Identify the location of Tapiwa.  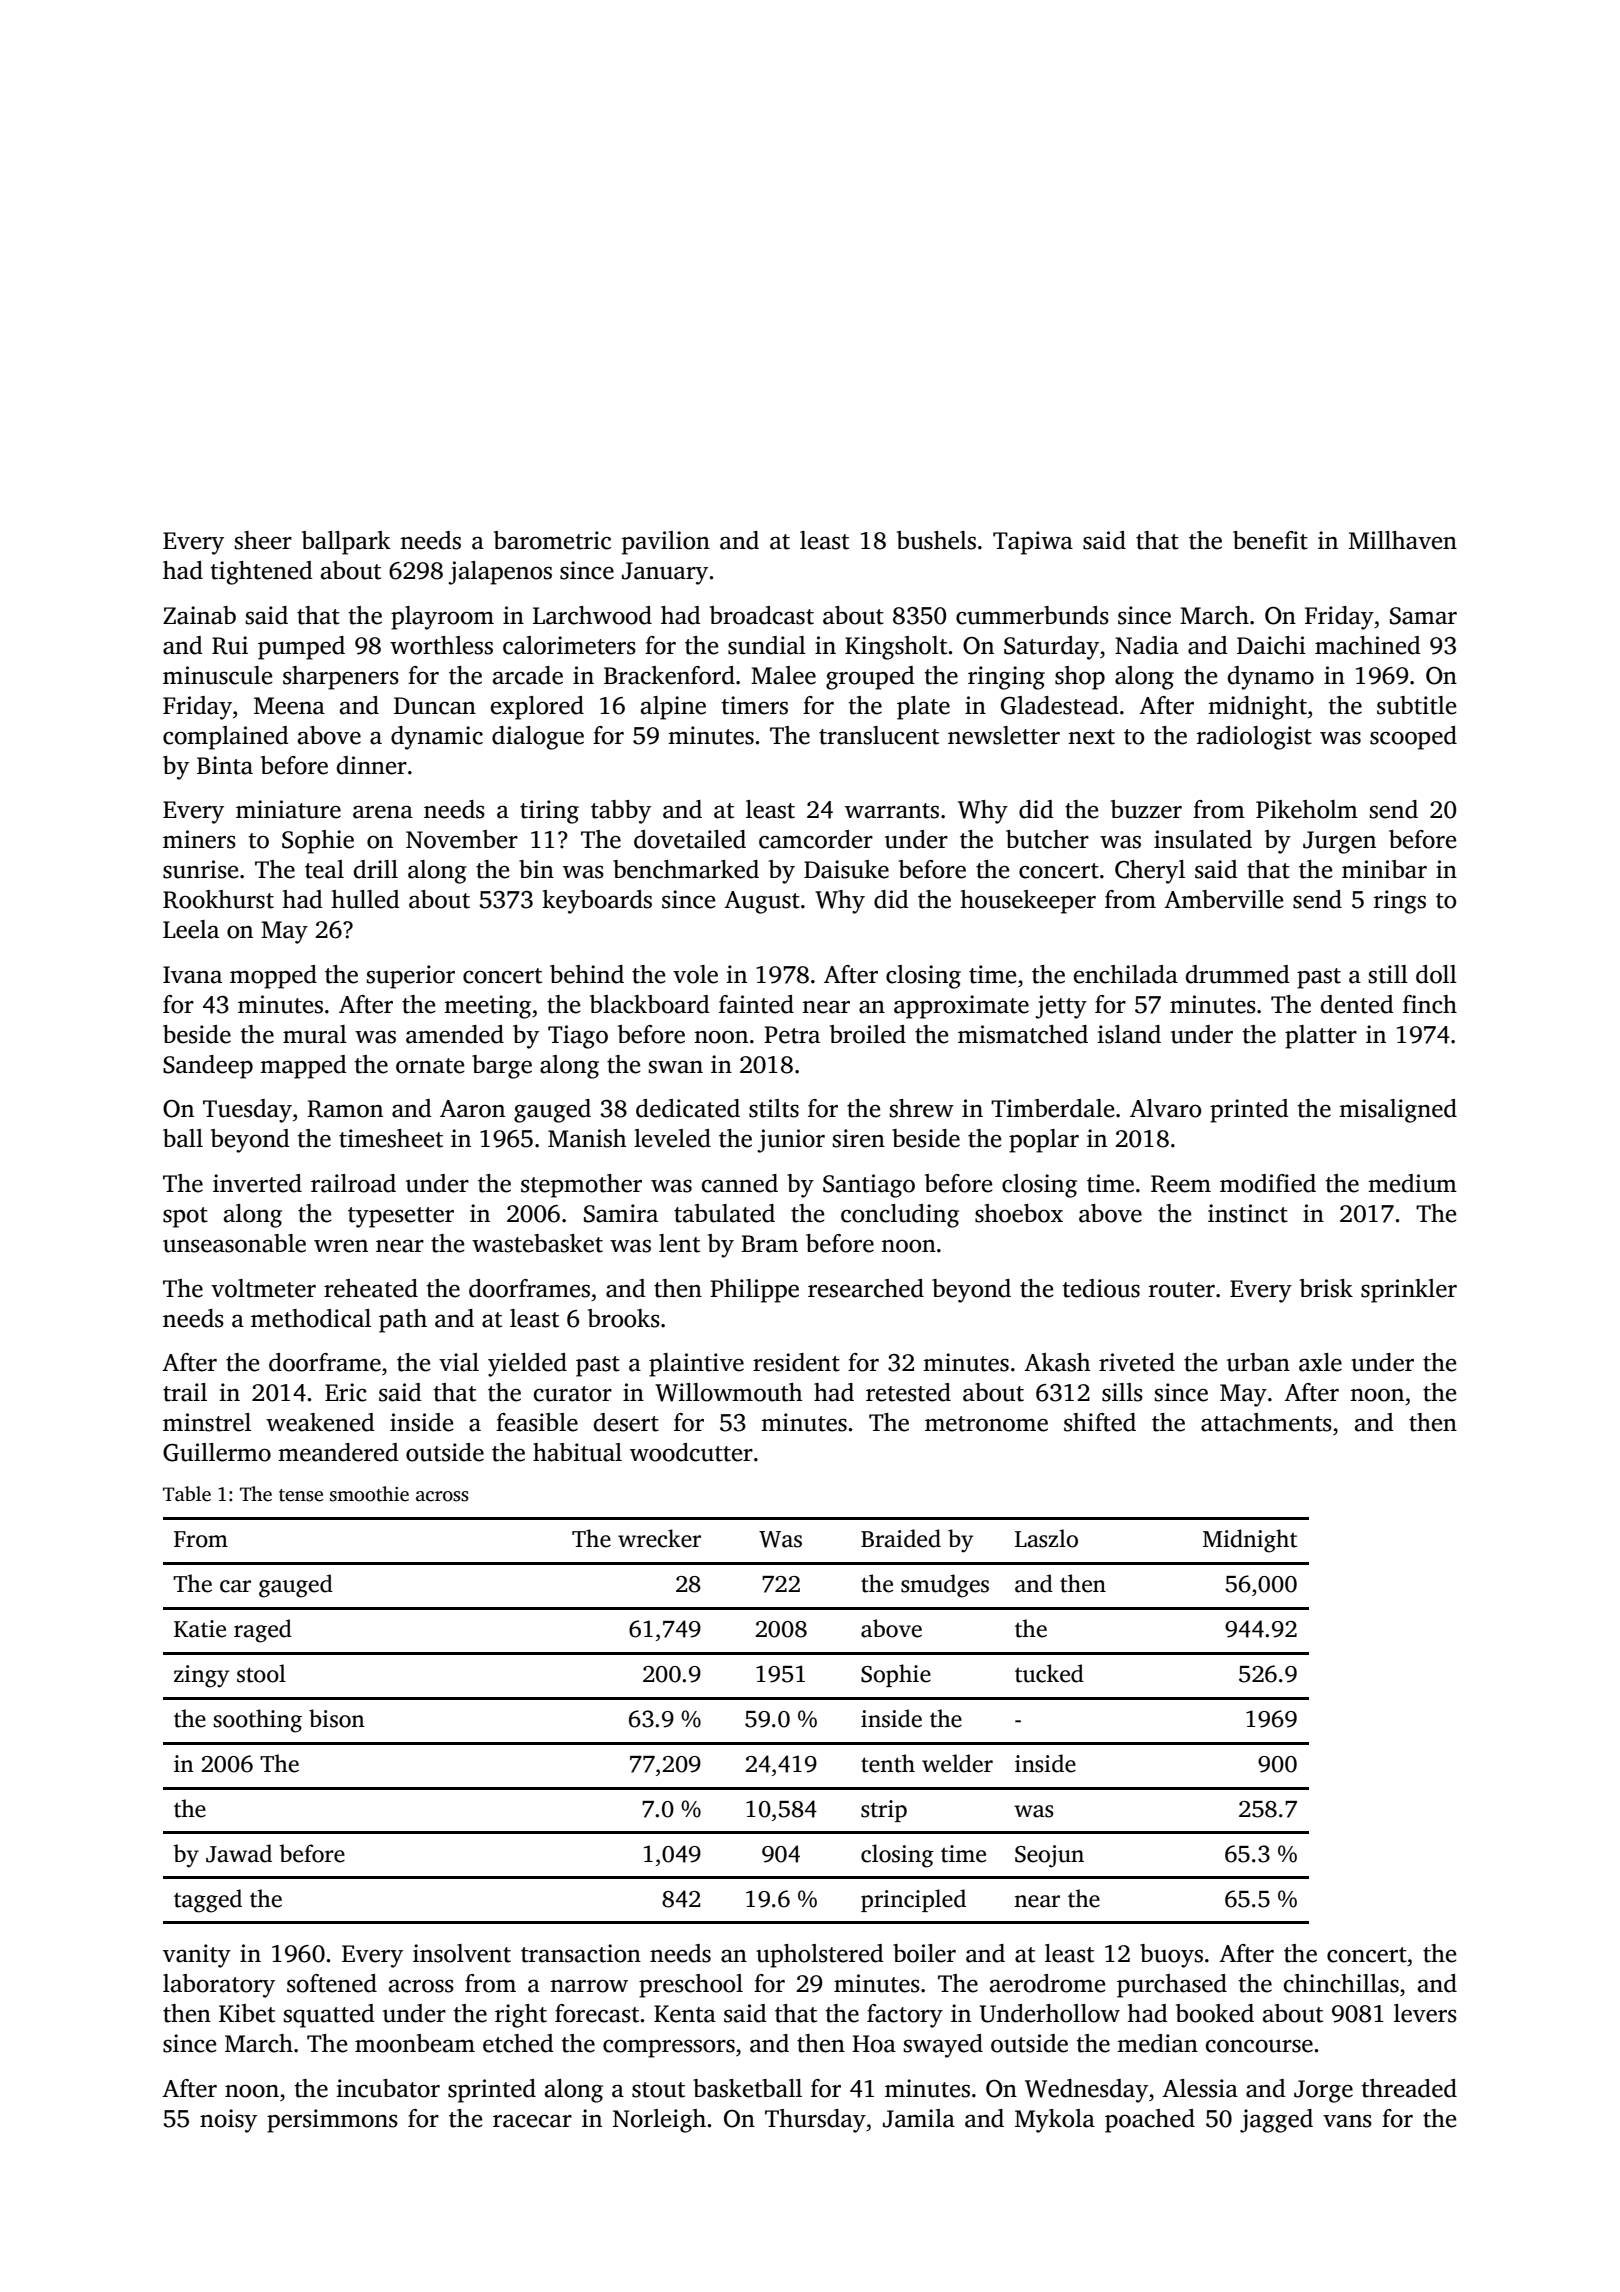
(1033, 543).
